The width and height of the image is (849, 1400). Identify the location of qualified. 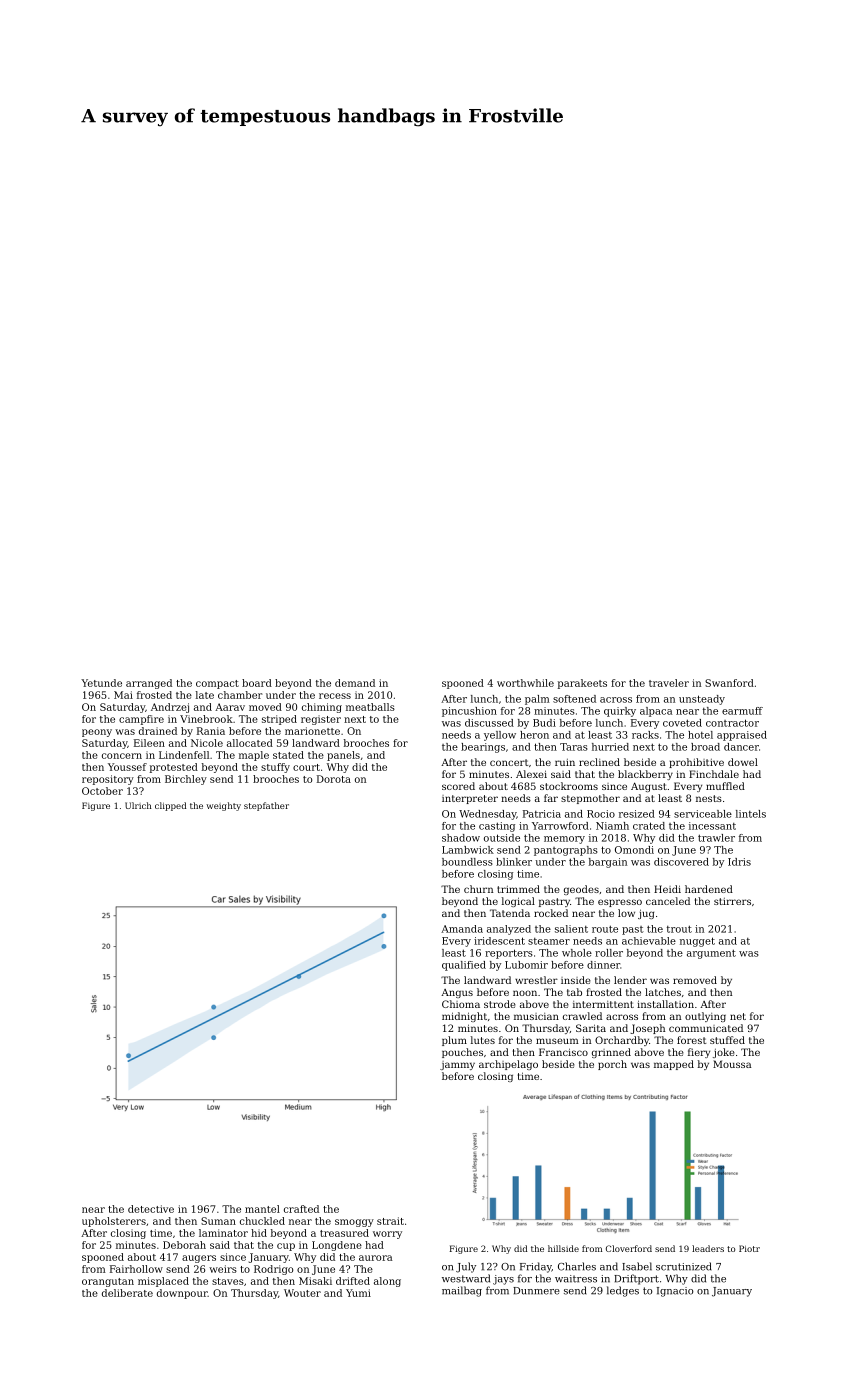
(464, 966).
